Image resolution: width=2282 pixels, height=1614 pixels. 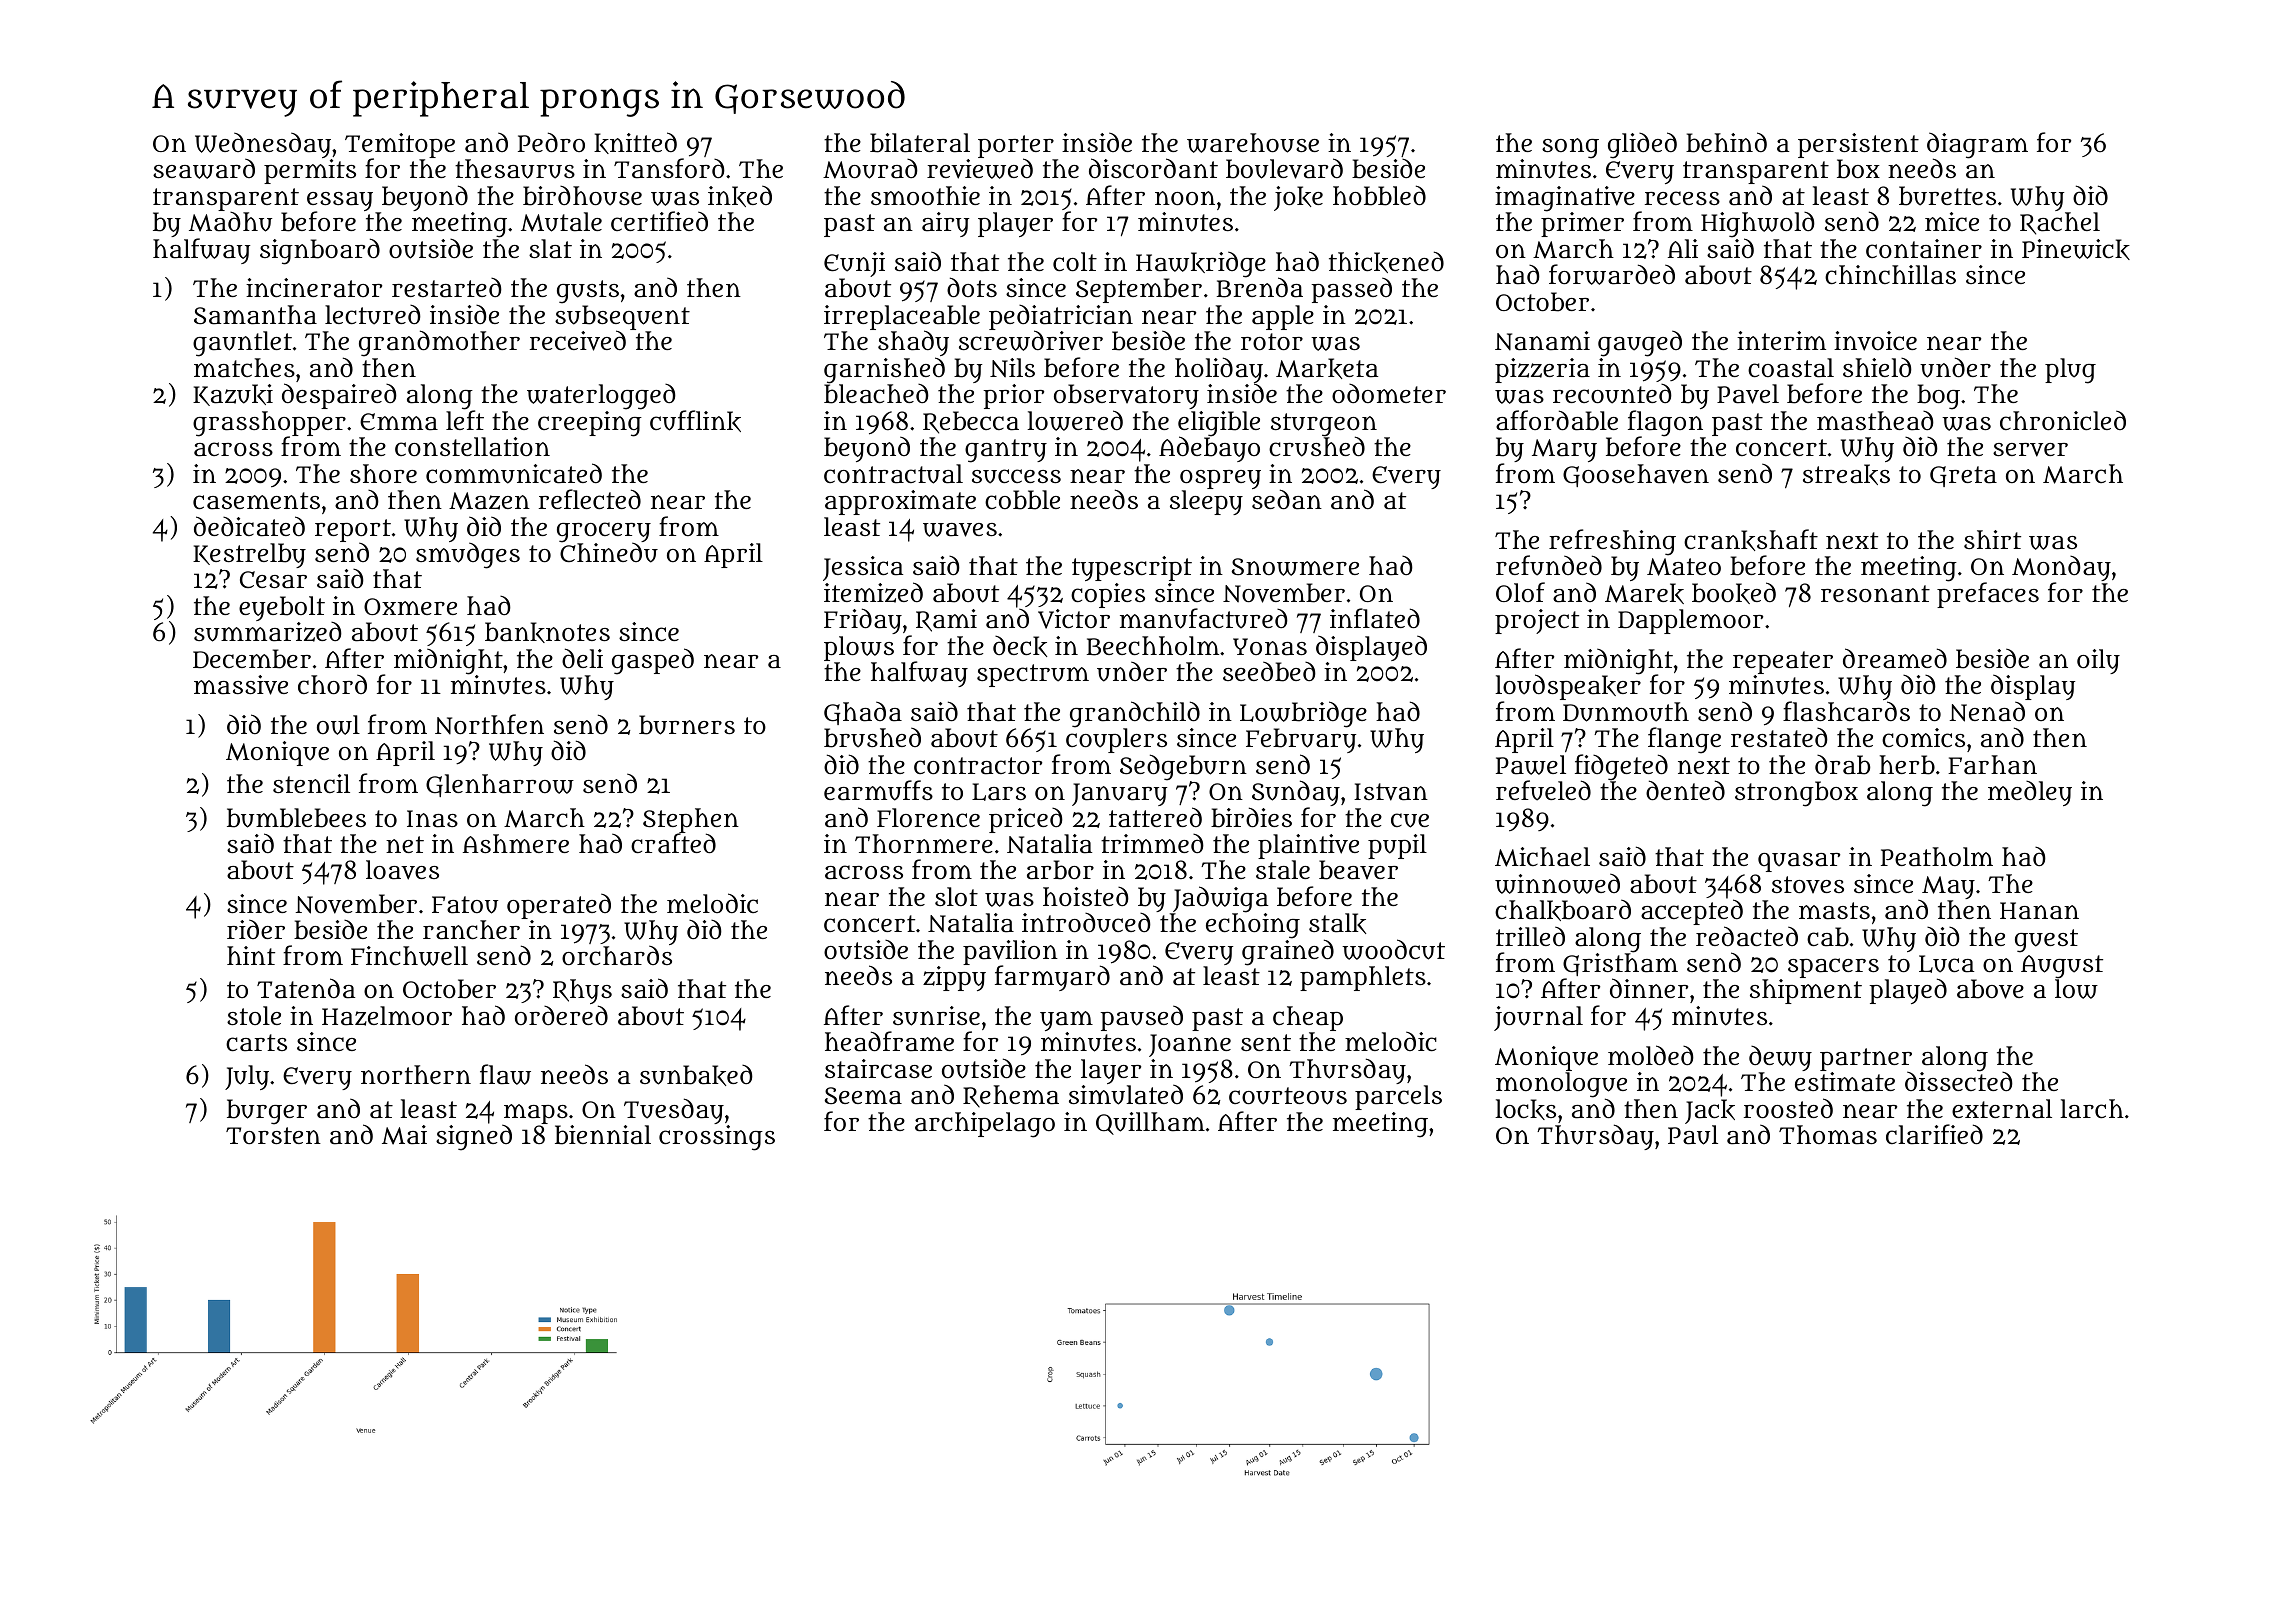 What do you see at coordinates (1734, 593) in the document?
I see `booked` at bounding box center [1734, 593].
